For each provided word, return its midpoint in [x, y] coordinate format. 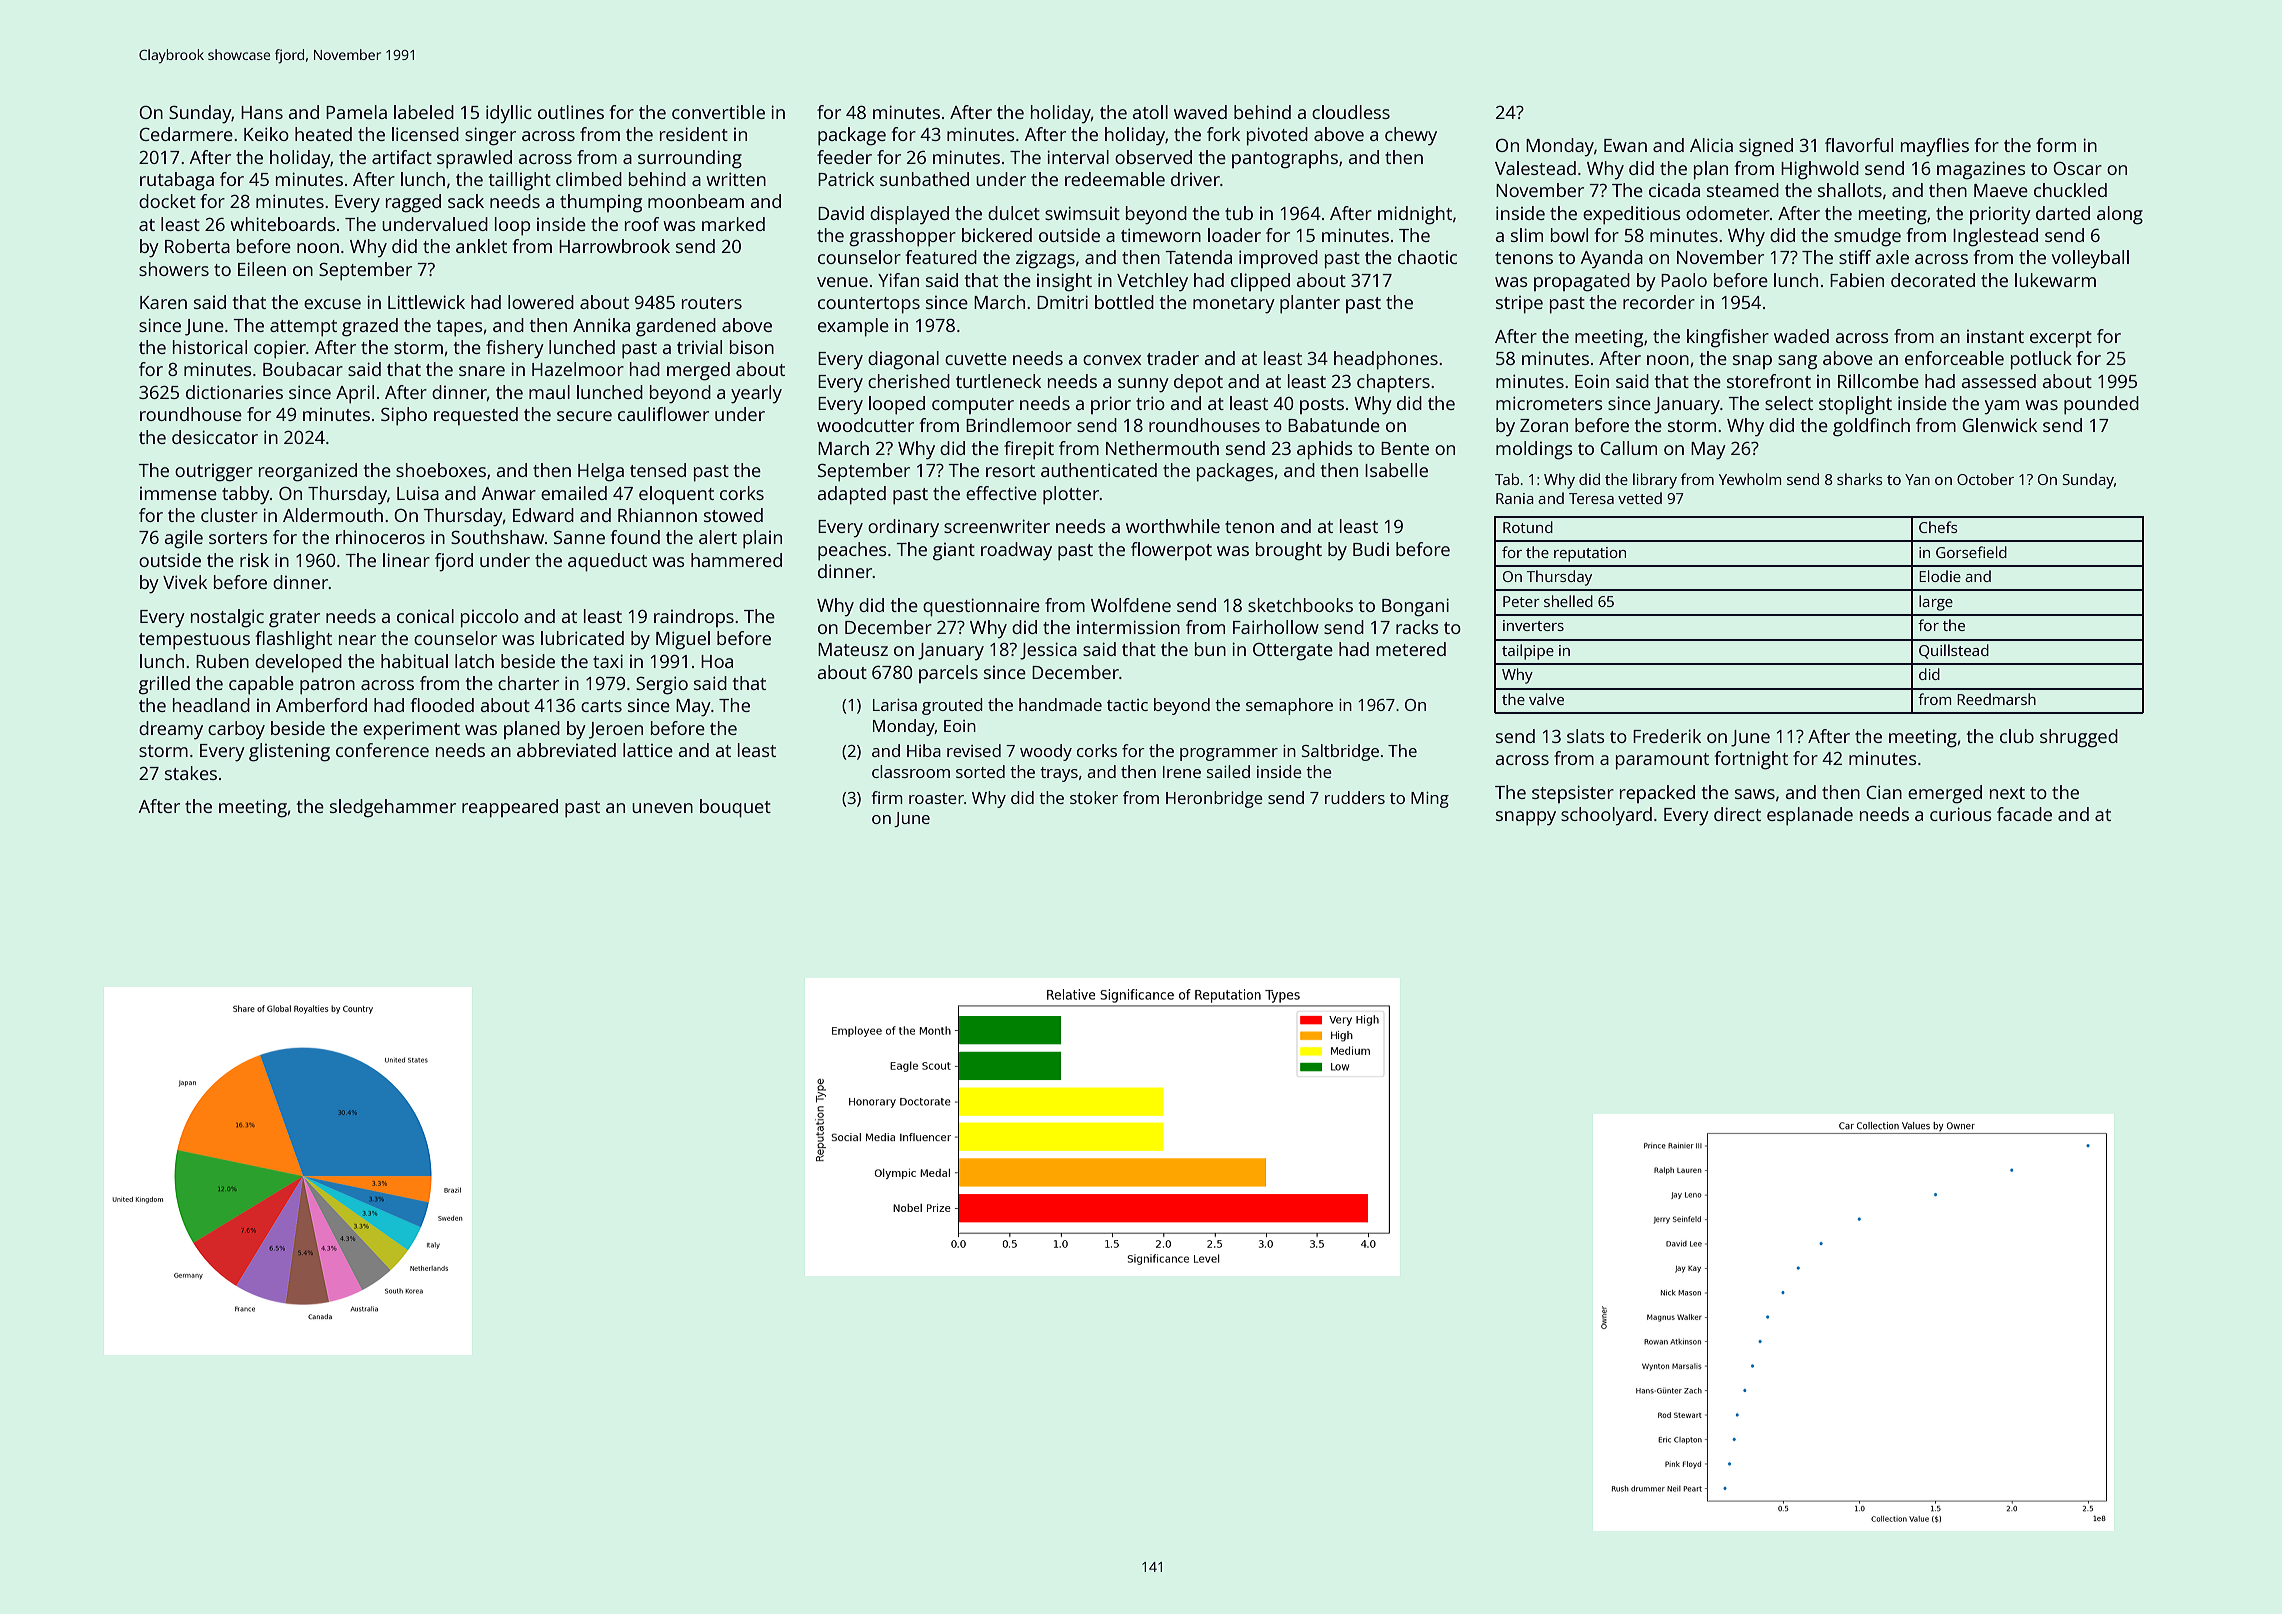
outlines [571, 112]
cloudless [1351, 112]
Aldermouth [333, 515]
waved [1200, 112]
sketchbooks [1300, 605]
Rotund [1528, 527]
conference [382, 750]
